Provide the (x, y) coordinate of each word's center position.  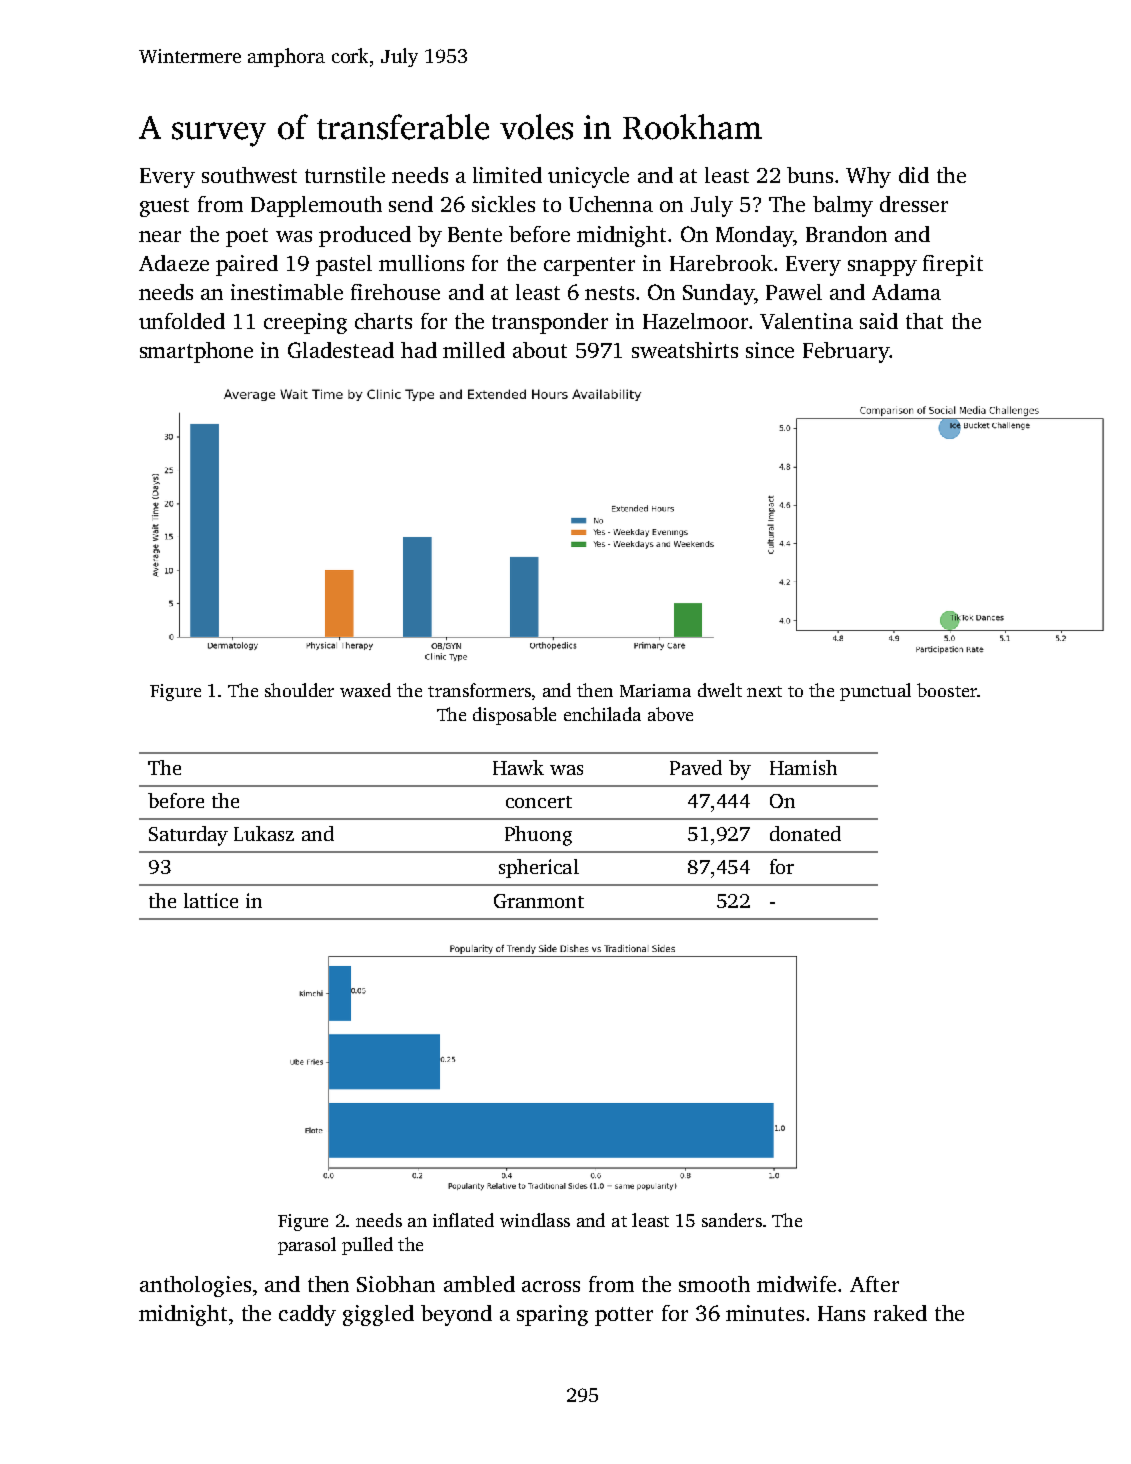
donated (805, 833)
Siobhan (396, 1284)
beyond (456, 1315)
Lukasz (264, 833)
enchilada (602, 714)
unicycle (588, 177)
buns (810, 175)
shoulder (299, 690)
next (764, 691)
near (160, 236)
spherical (539, 868)
